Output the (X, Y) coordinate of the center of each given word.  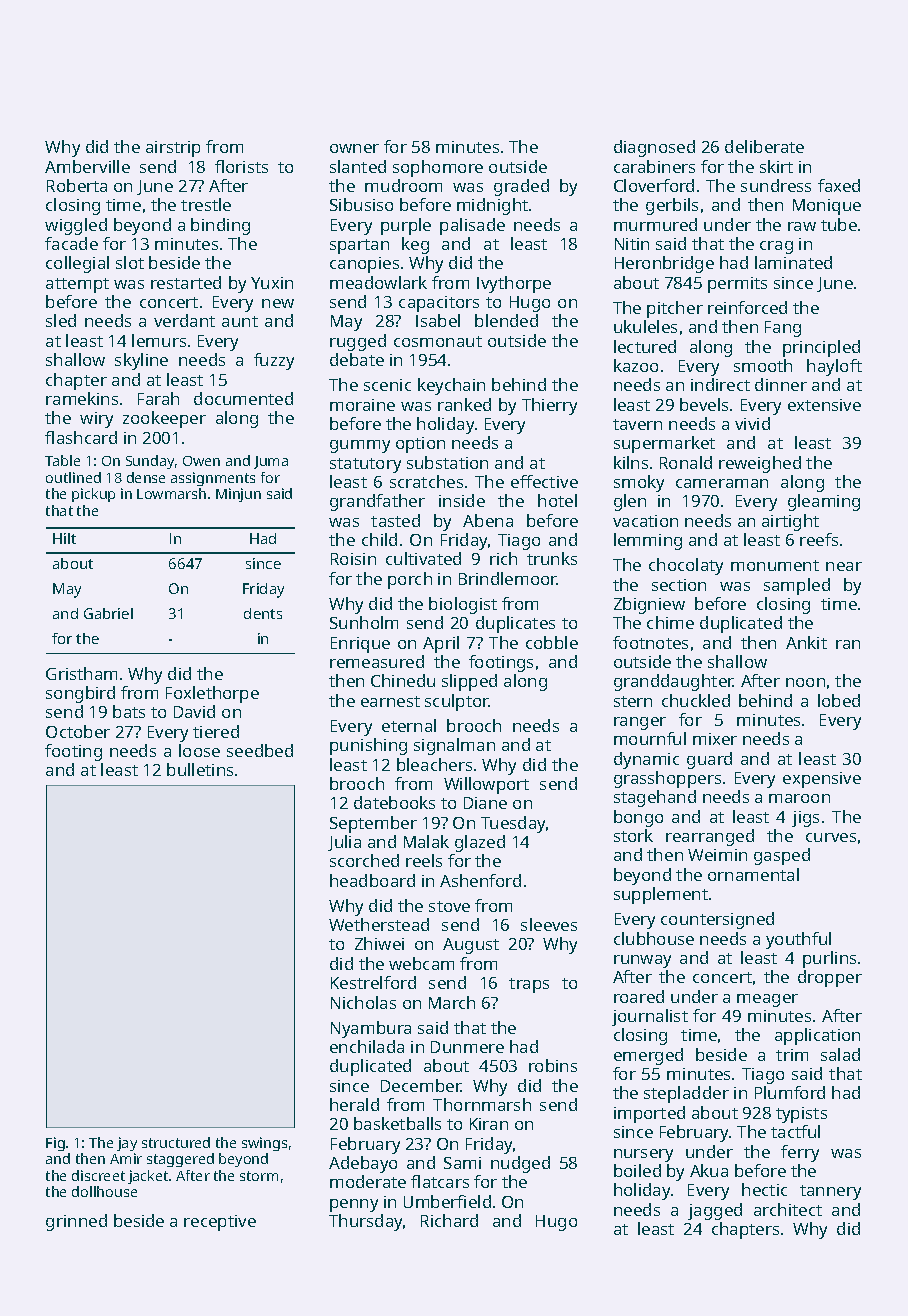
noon (805, 682)
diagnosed (654, 148)
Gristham (81, 673)
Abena (488, 520)
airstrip (173, 149)
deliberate (764, 146)
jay (127, 1144)
